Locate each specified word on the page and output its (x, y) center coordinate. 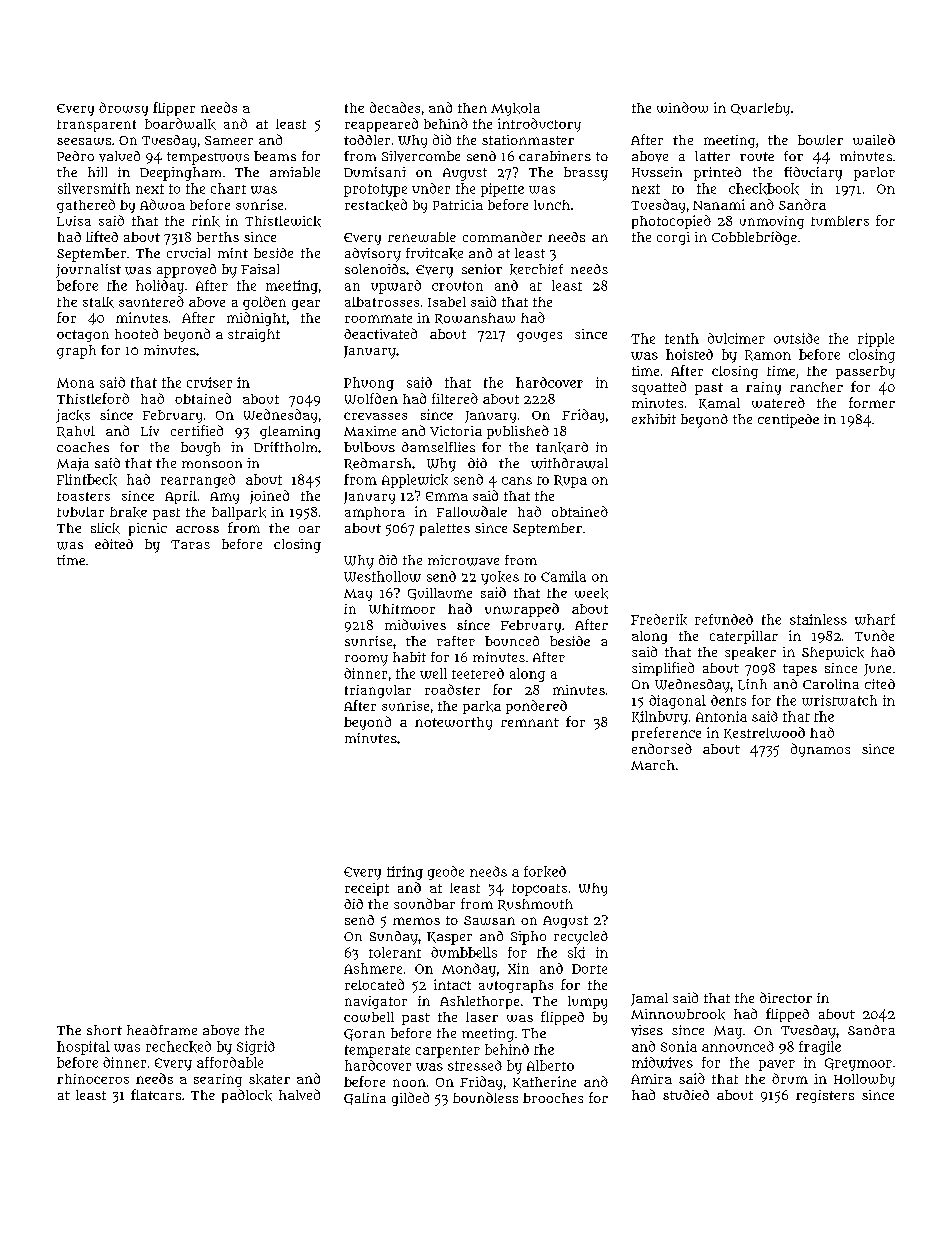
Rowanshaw (475, 318)
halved (299, 1094)
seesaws (84, 141)
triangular (378, 691)
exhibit (654, 419)
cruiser (209, 382)
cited (880, 684)
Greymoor (858, 1064)
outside (796, 338)
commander (502, 236)
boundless (485, 1097)
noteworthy (453, 723)
